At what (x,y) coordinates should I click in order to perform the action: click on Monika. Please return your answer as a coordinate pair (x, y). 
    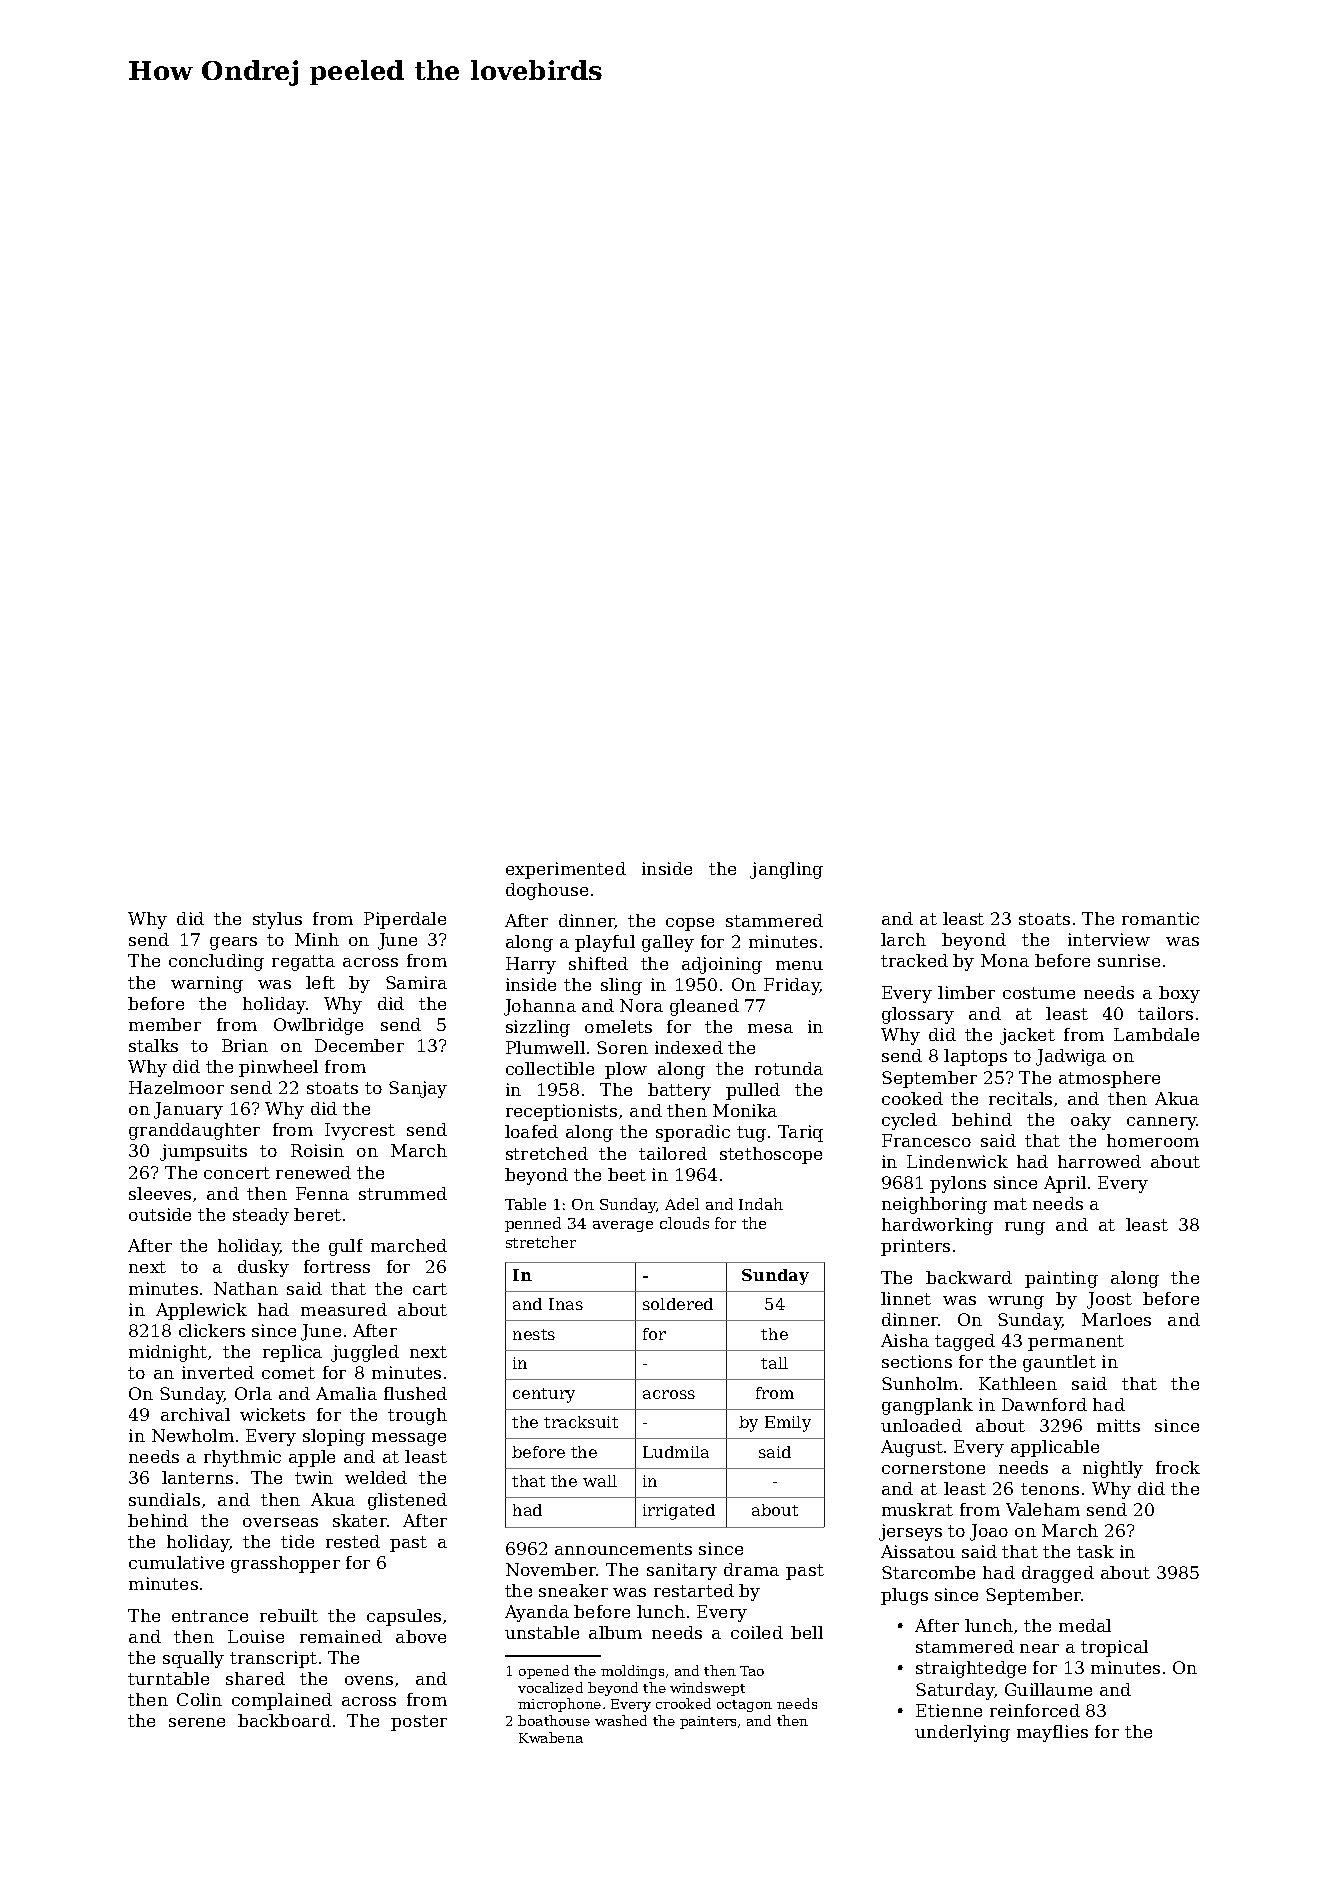
    Looking at the image, I should click on (745, 1110).
